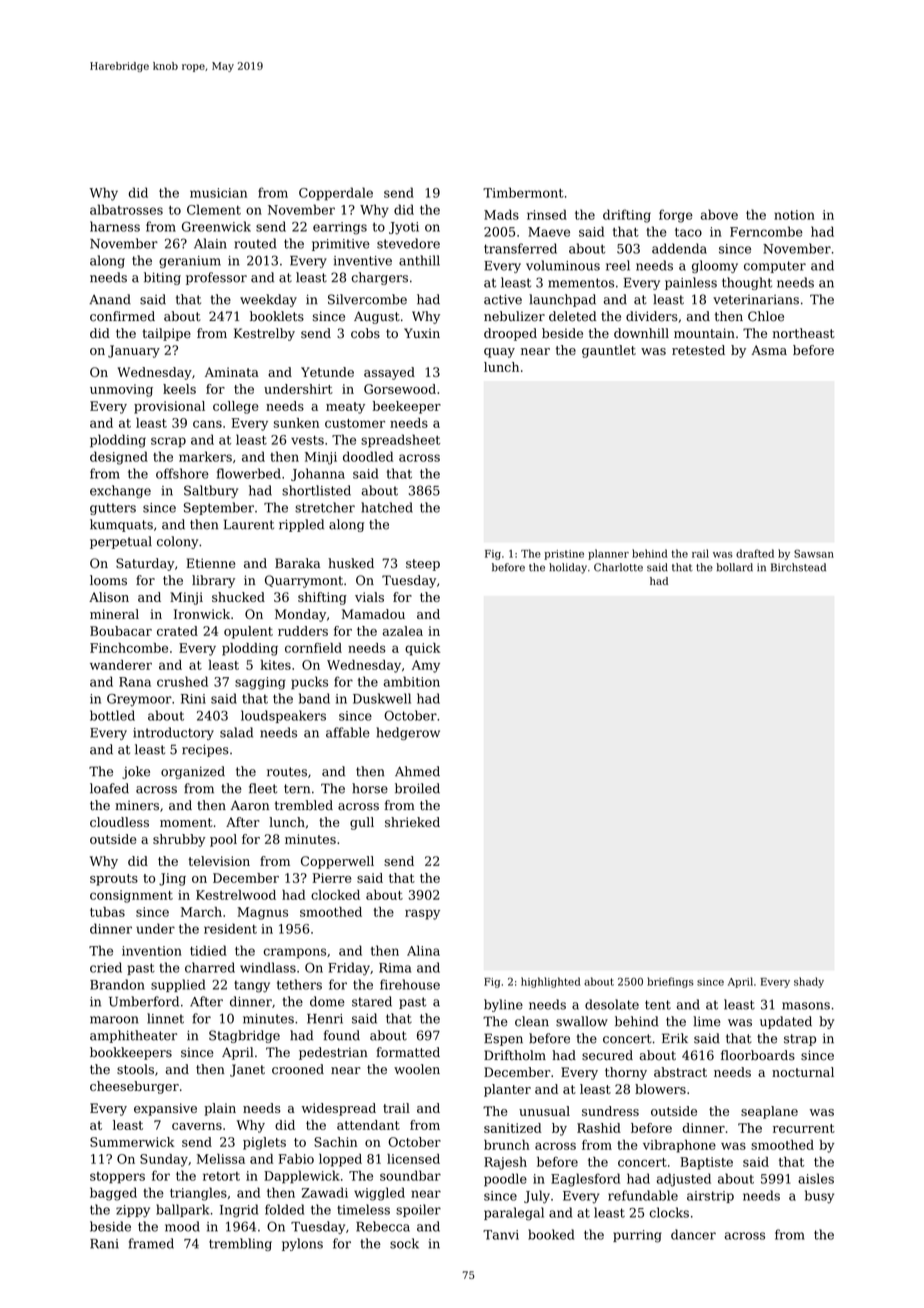 This screenshot has width=924, height=1308. Describe the element at coordinates (551, 1234) in the screenshot. I see `booked` at that location.
